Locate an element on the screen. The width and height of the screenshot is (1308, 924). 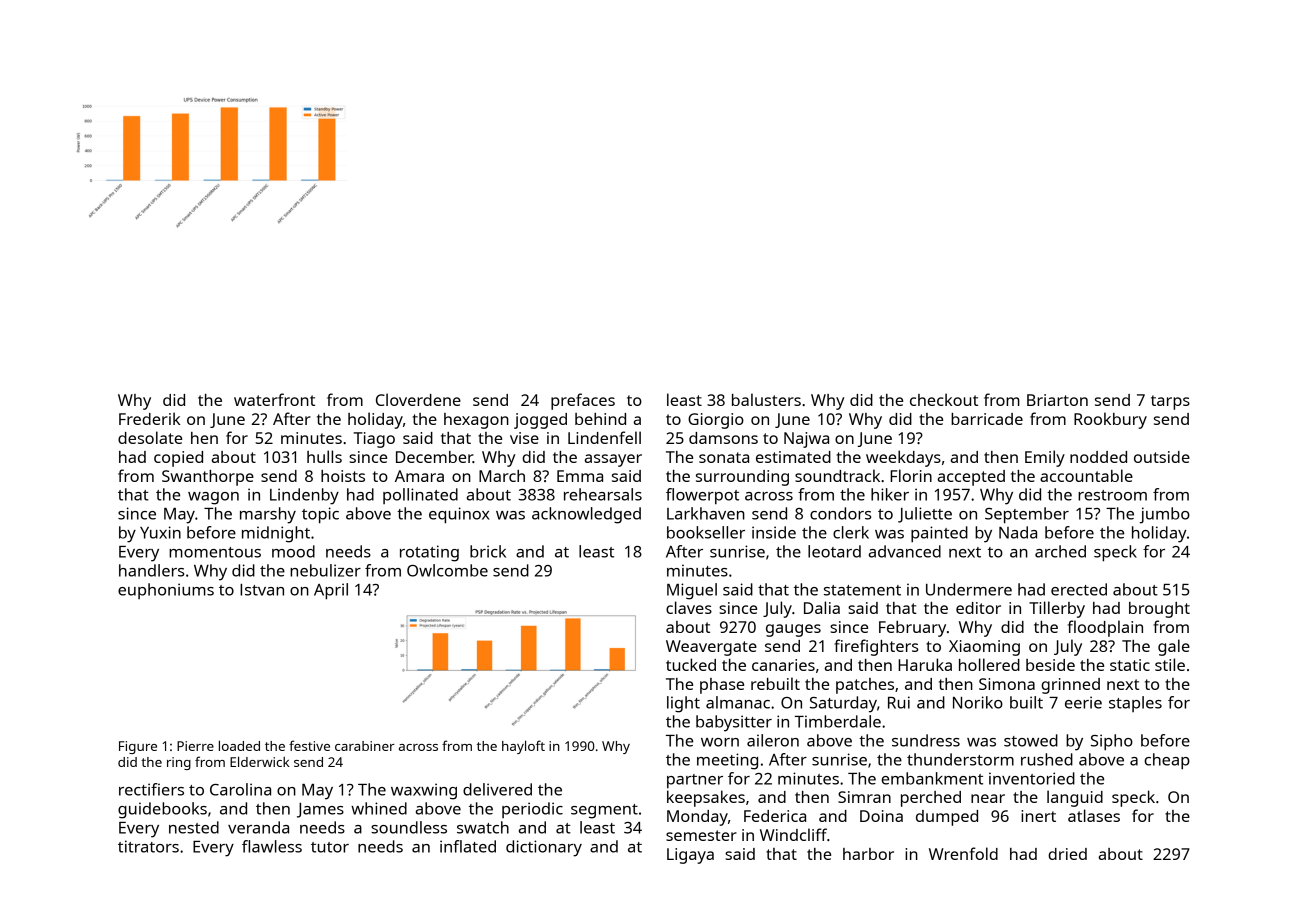
rehearsals is located at coordinates (603, 494).
